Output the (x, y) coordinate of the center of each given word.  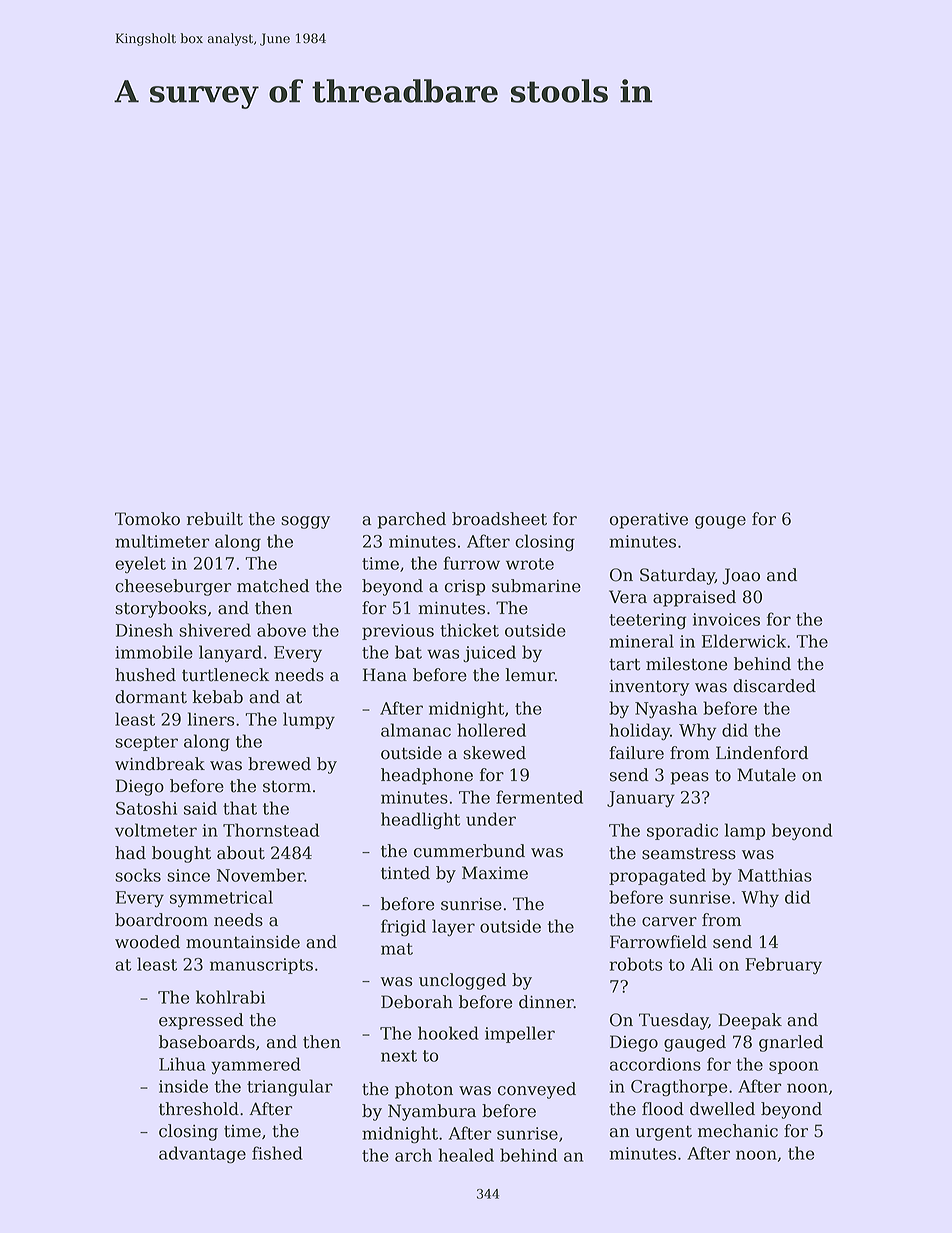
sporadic (682, 831)
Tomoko (147, 519)
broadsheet (499, 519)
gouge (720, 522)
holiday (640, 732)
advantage (202, 1155)
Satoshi (146, 808)
